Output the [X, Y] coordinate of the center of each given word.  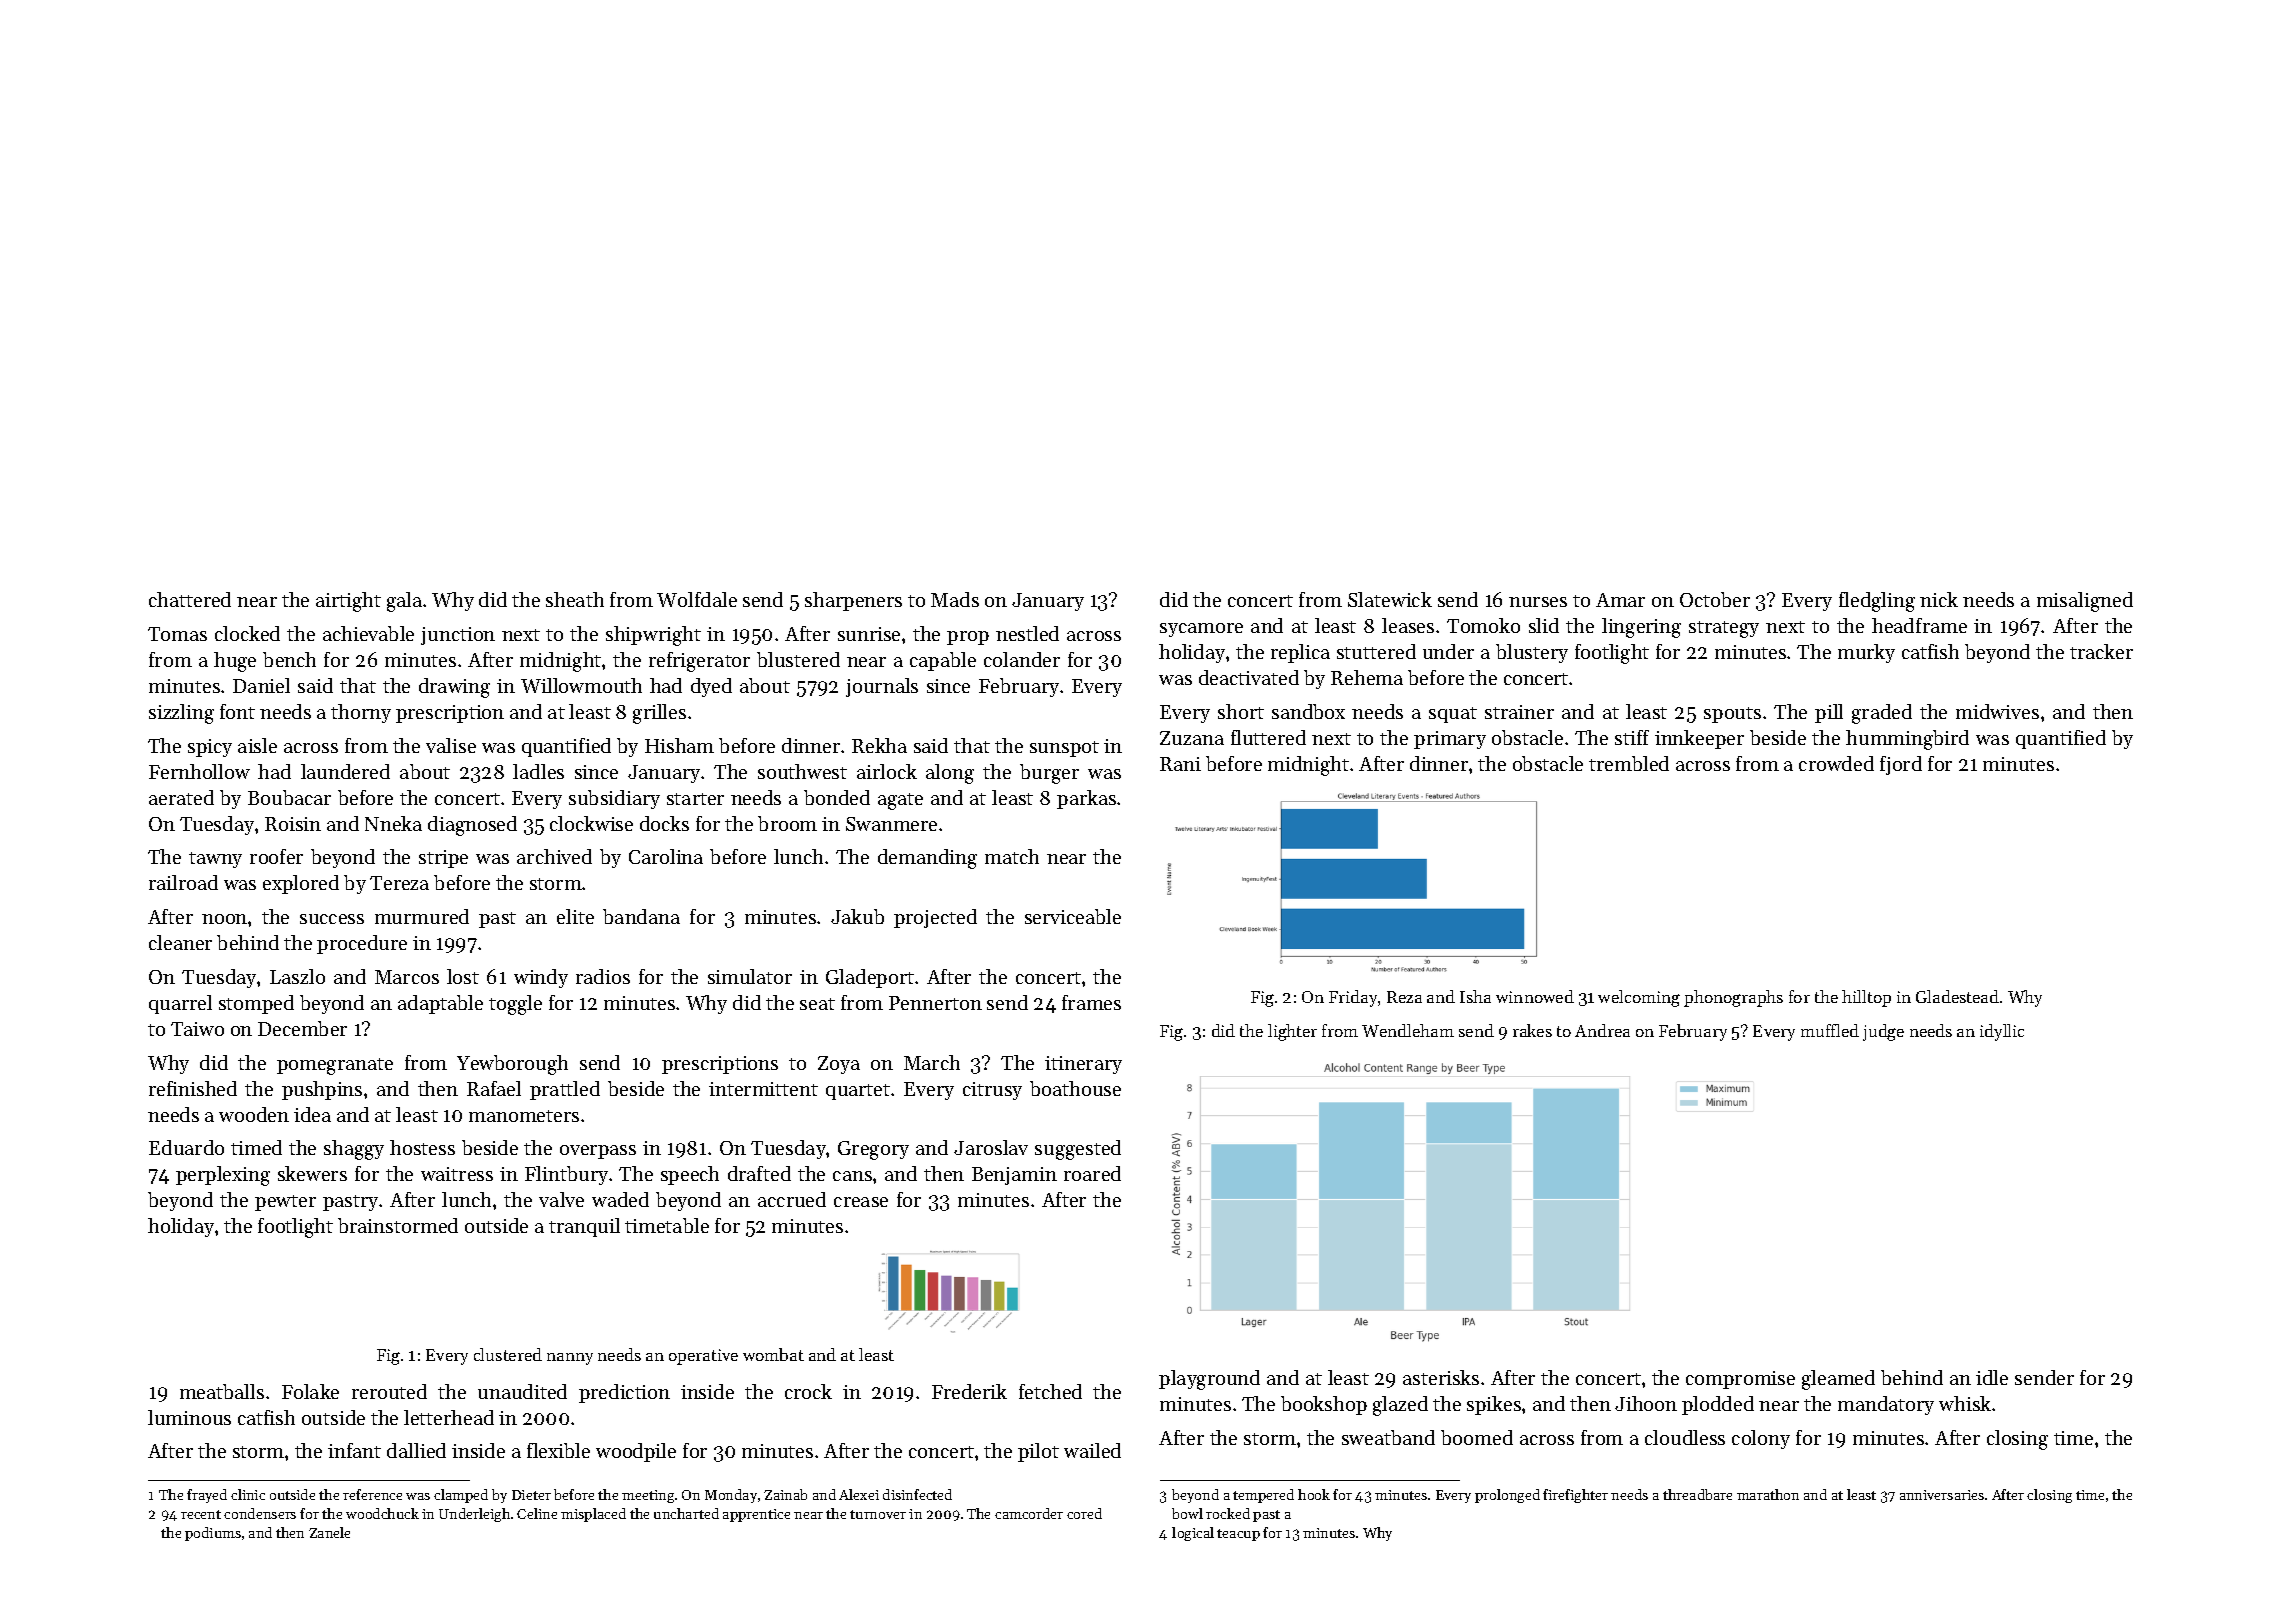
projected [935, 918]
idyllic [2002, 1032]
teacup [1238, 1535]
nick [1939, 599]
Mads [955, 599]
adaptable [440, 1004]
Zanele [329, 1532]
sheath [575, 599]
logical [1193, 1534]
